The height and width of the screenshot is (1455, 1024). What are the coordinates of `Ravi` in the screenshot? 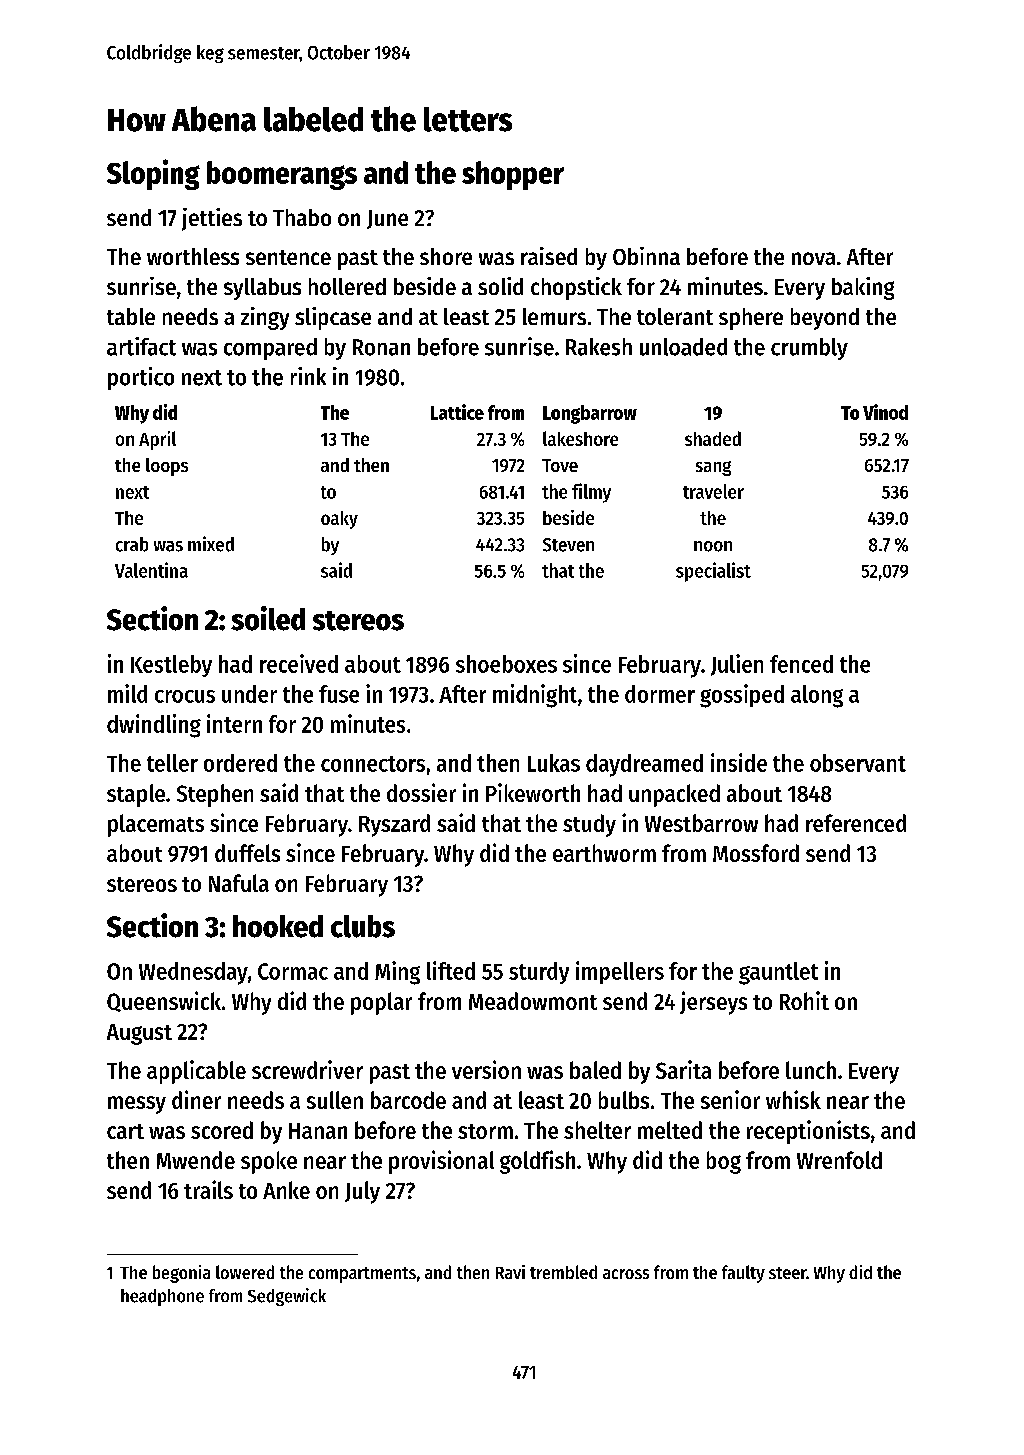 It's located at (510, 1272).
